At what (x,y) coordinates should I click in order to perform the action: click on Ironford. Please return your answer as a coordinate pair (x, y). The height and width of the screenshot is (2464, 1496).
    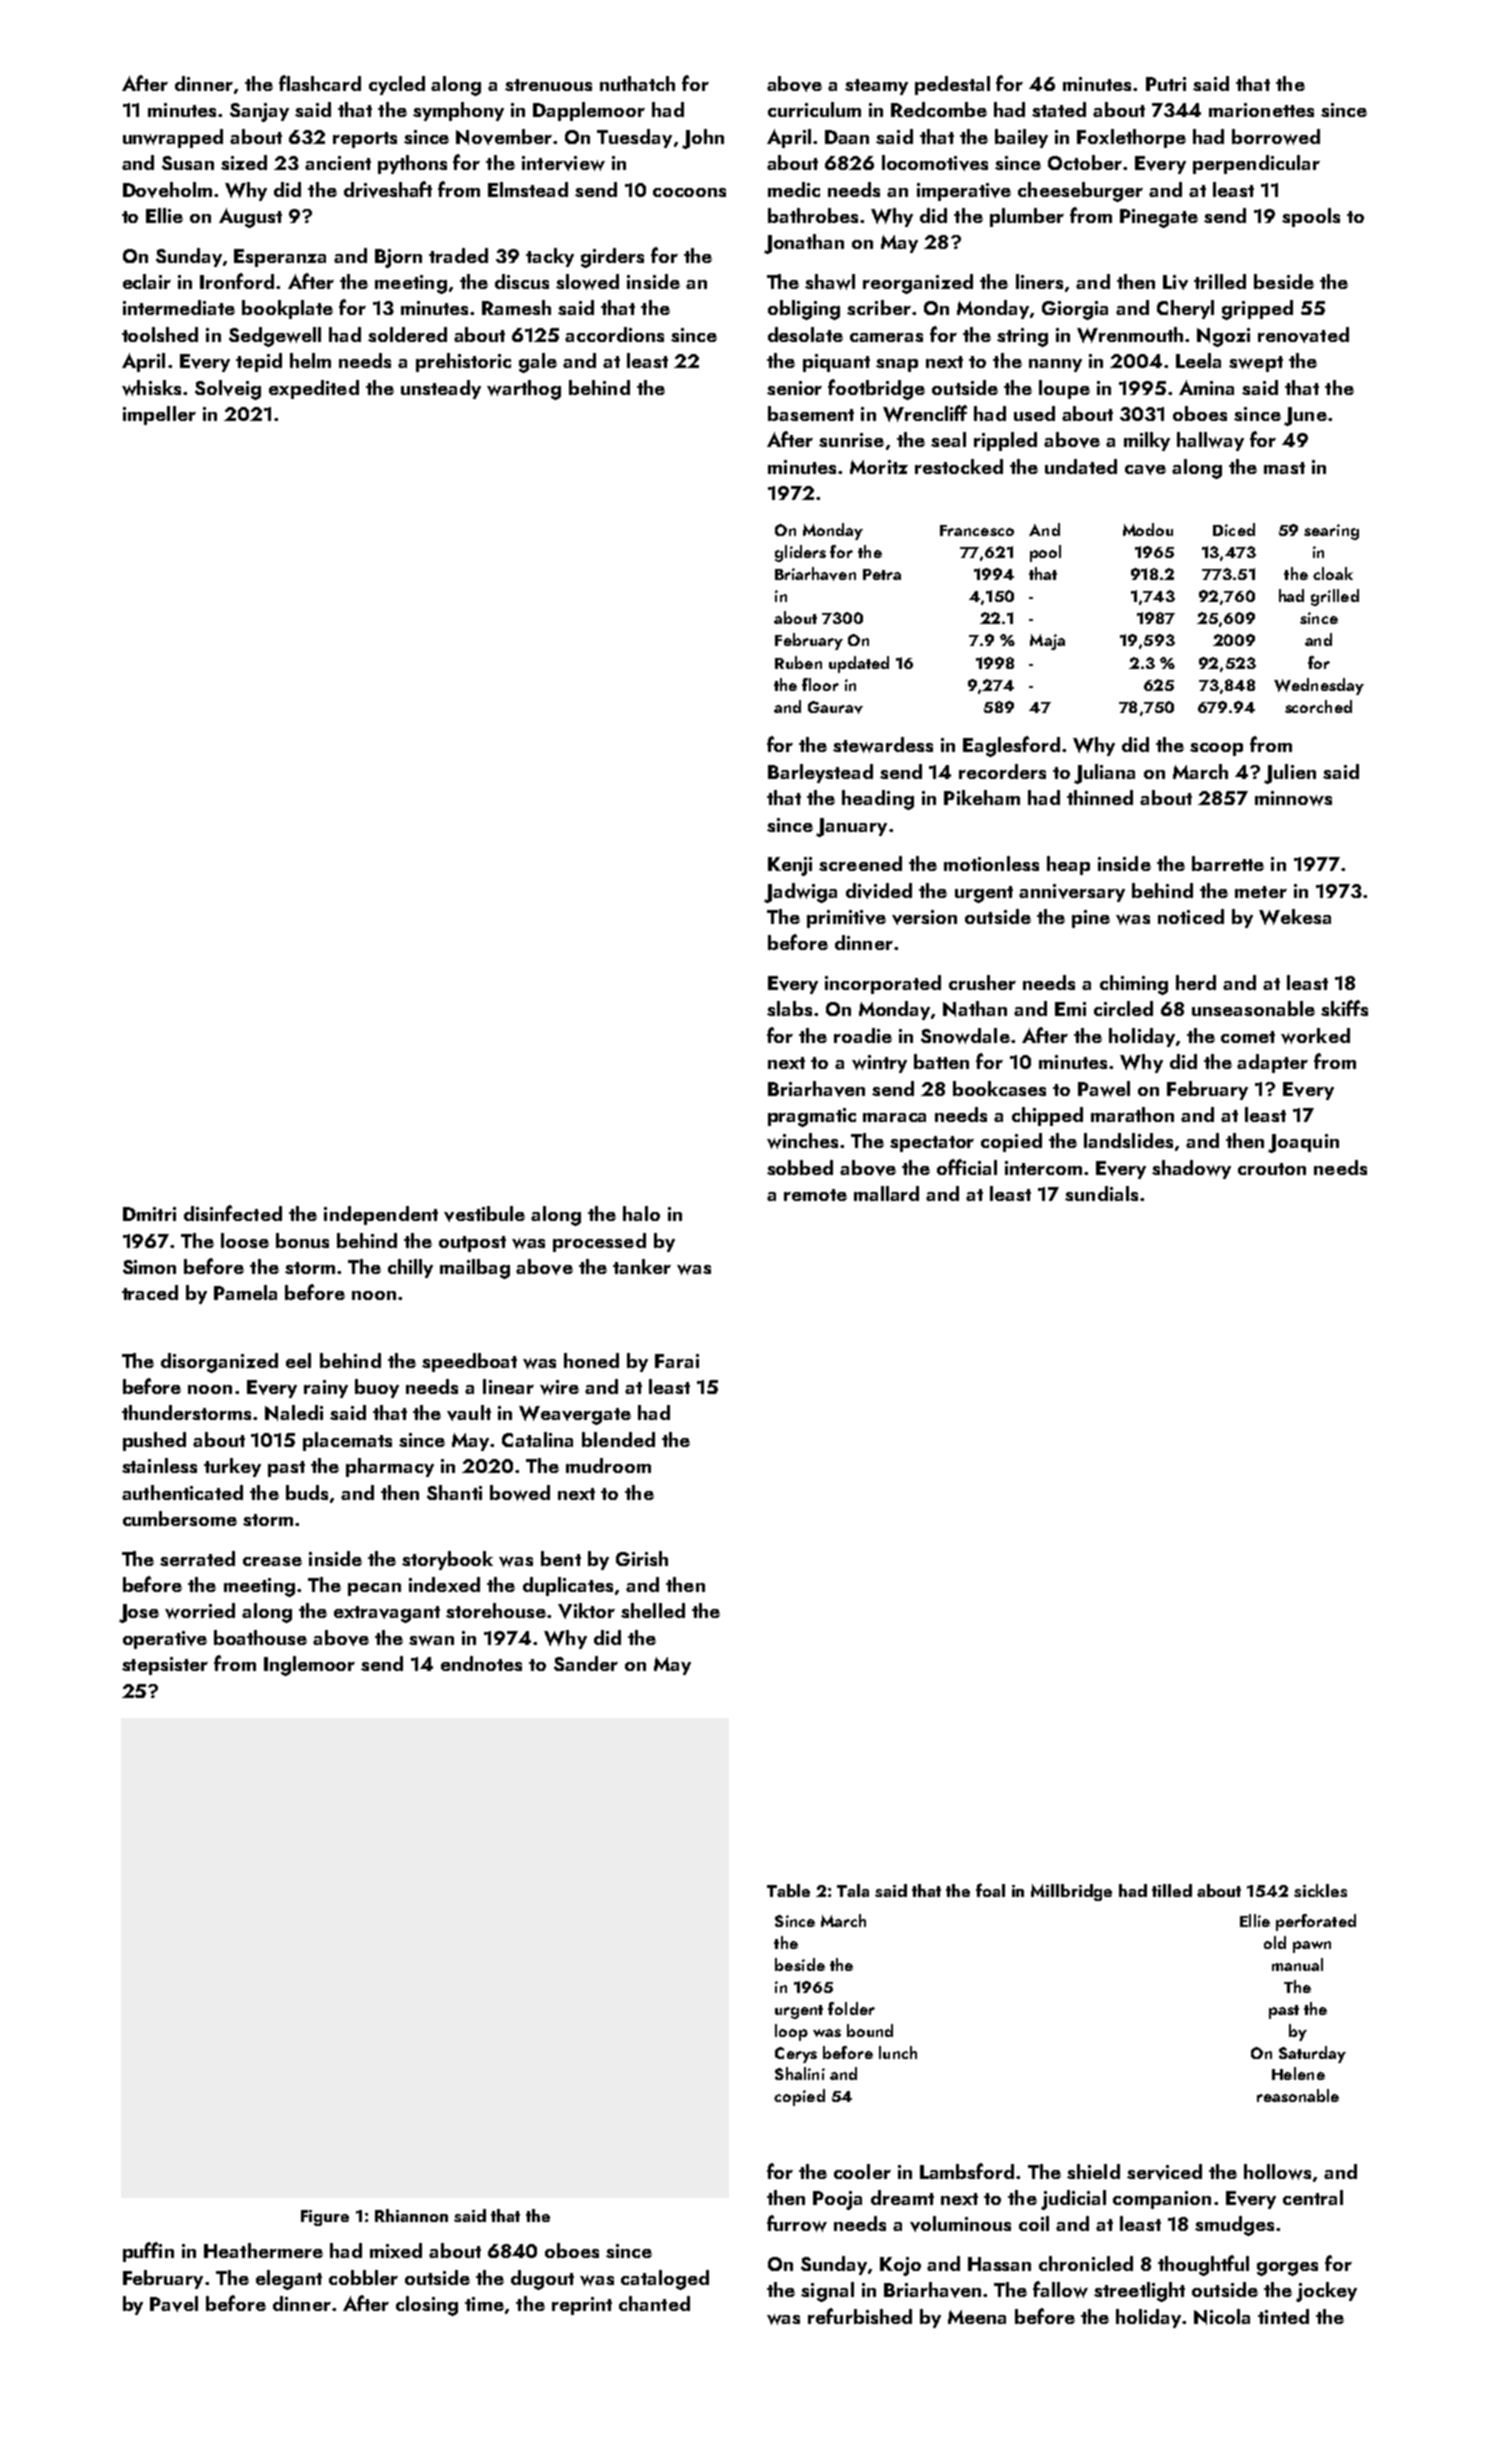
    Looking at the image, I should click on (237, 281).
